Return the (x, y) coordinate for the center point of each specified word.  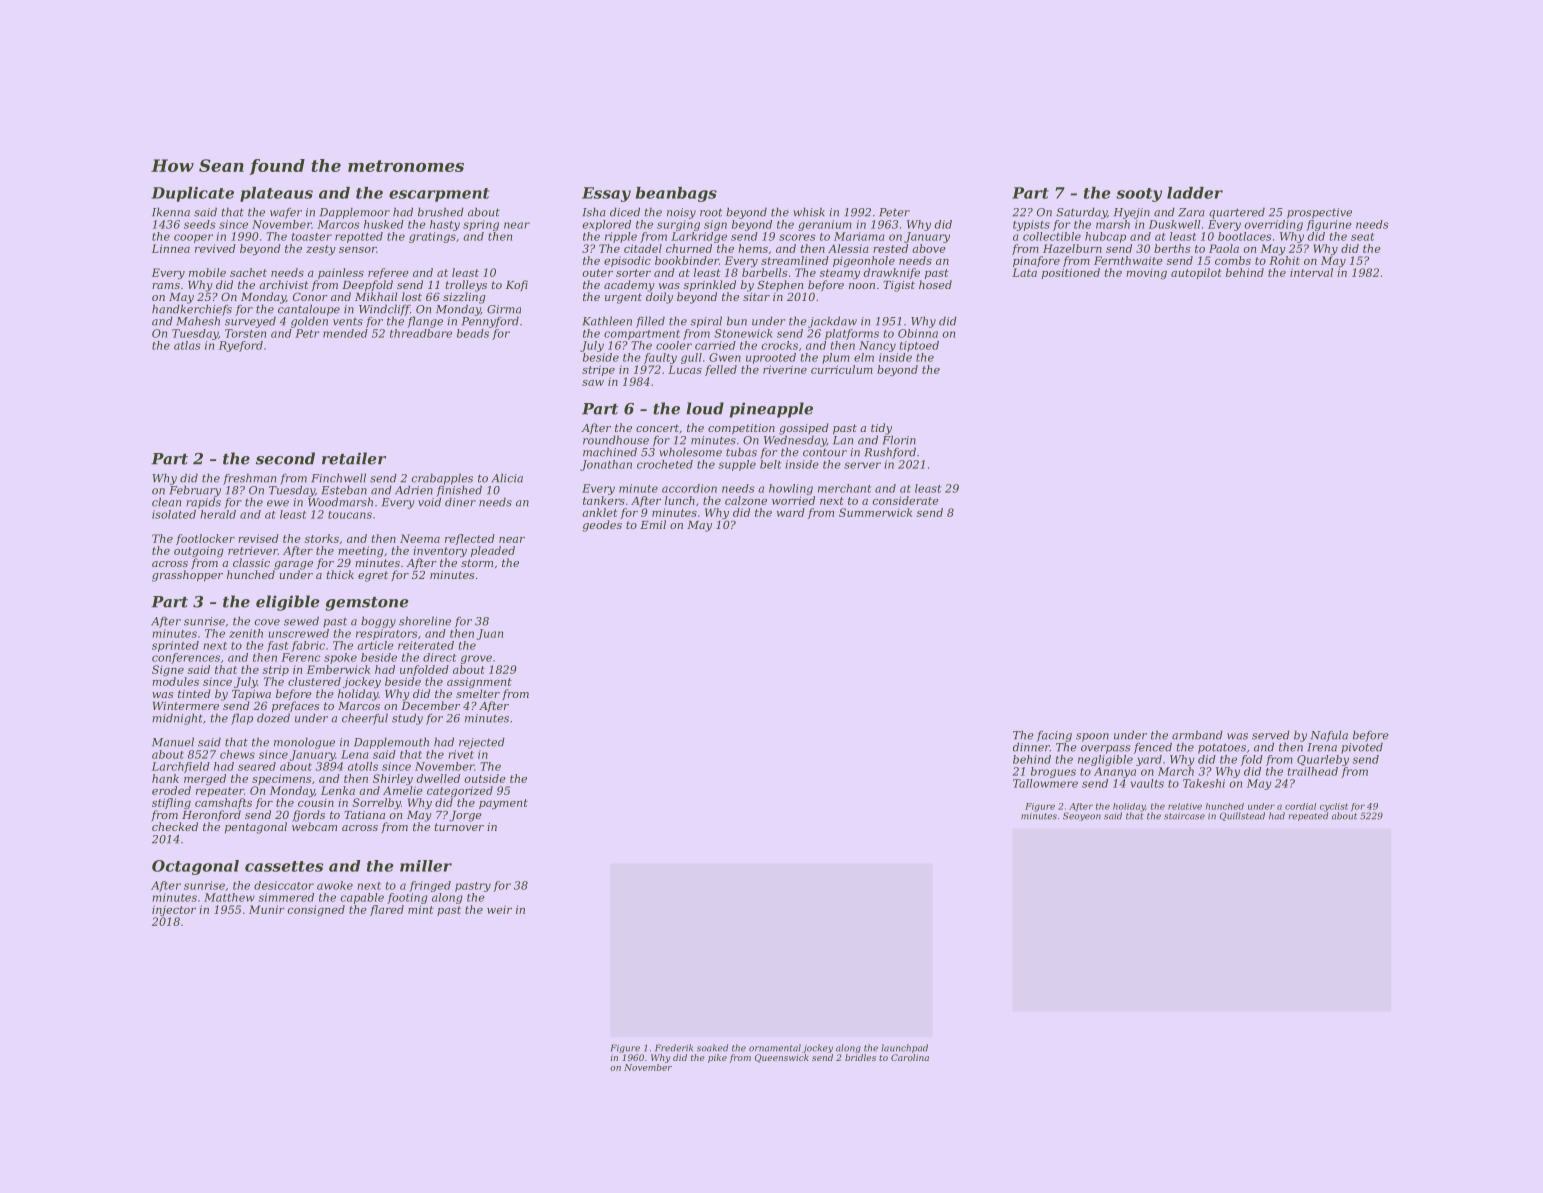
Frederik (674, 1048)
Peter (894, 212)
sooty (1139, 195)
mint (420, 909)
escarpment (439, 195)
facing (1054, 736)
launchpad (905, 1048)
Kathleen (607, 321)
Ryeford (241, 346)
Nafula (1329, 736)
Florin (899, 440)
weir (499, 909)
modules (175, 681)
